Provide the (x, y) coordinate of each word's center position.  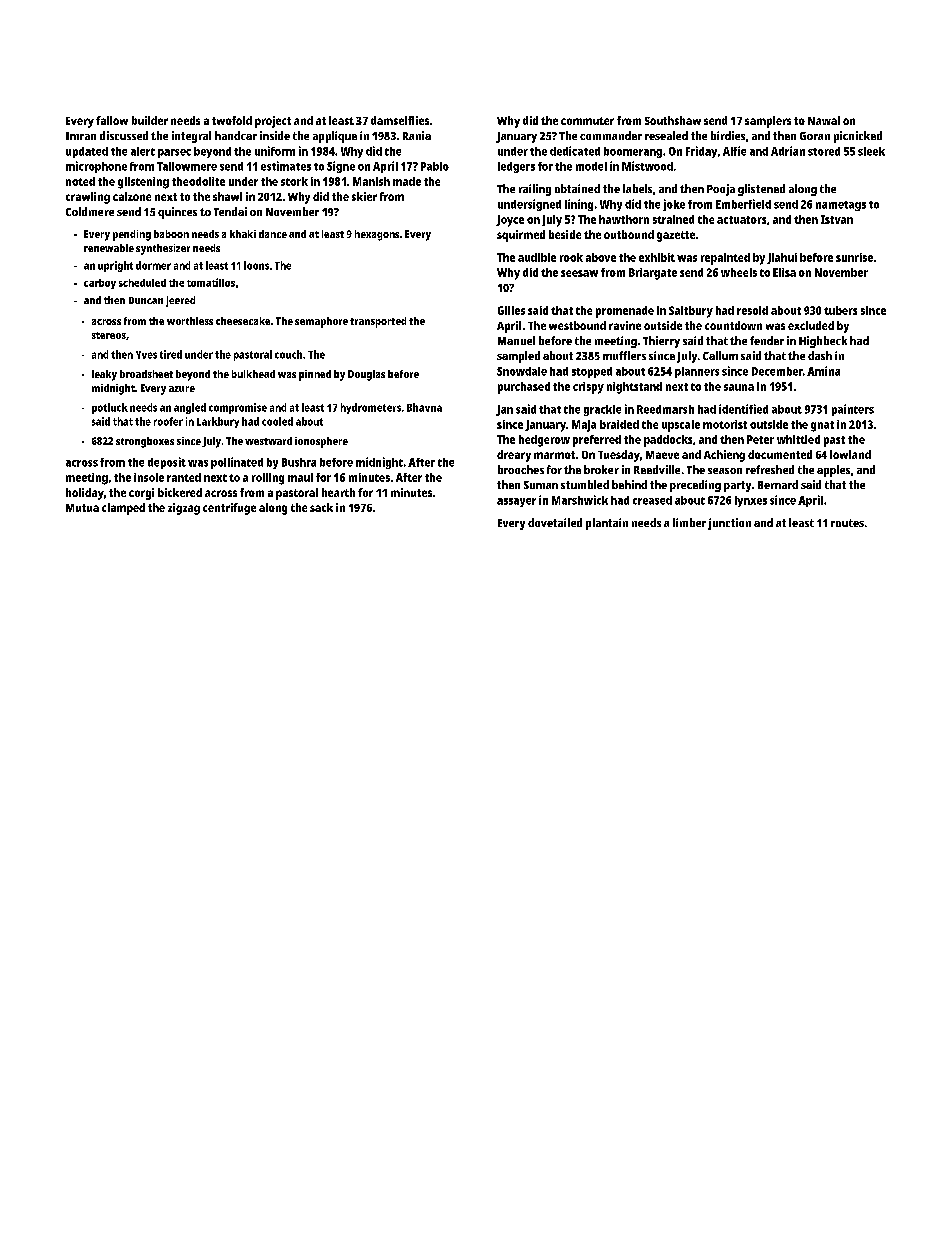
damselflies (400, 120)
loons (256, 265)
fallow (112, 120)
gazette (676, 236)
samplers (768, 122)
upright (115, 266)
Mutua (82, 508)
